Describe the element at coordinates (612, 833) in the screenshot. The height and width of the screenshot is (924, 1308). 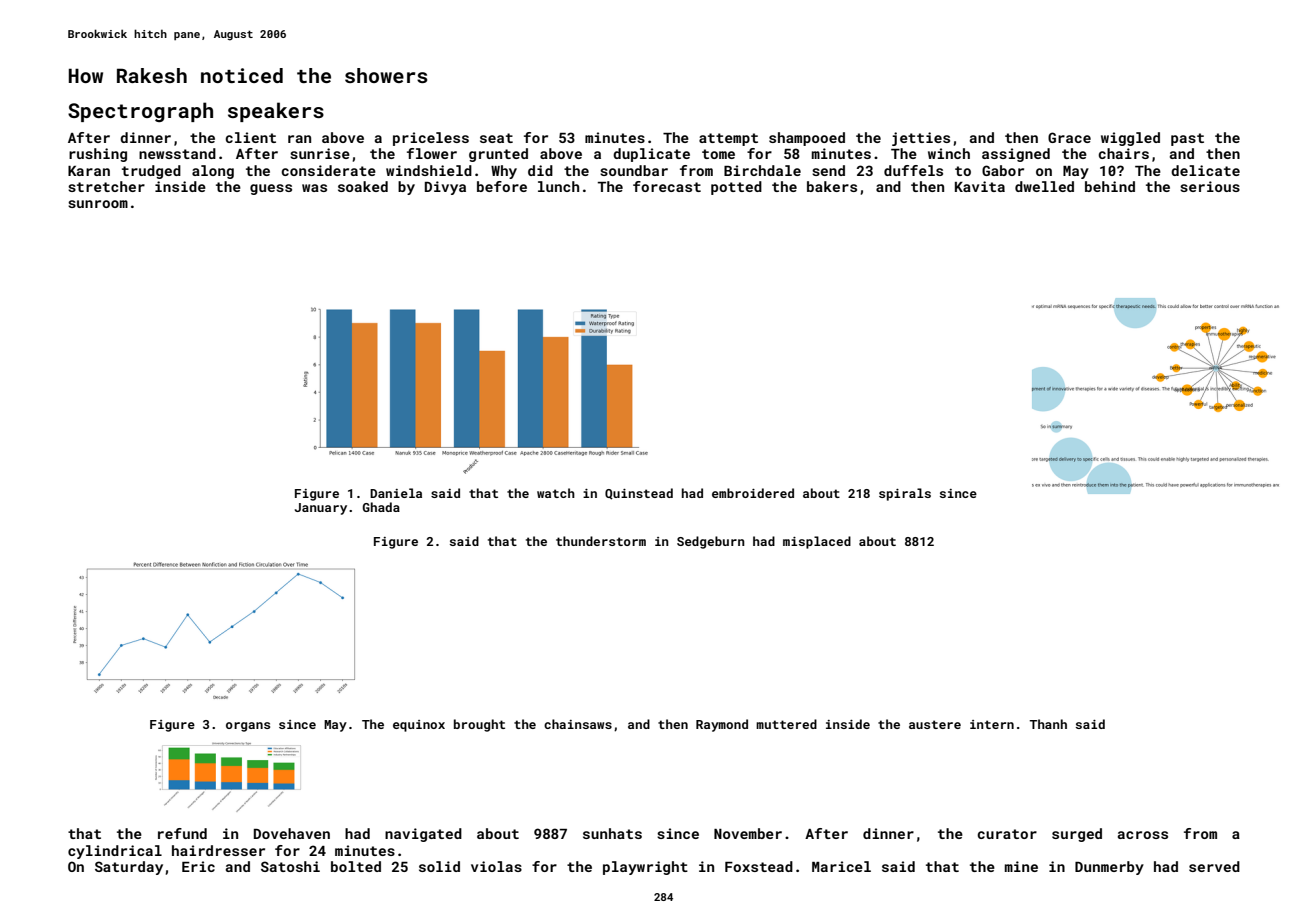
I see `sunhats` at that location.
